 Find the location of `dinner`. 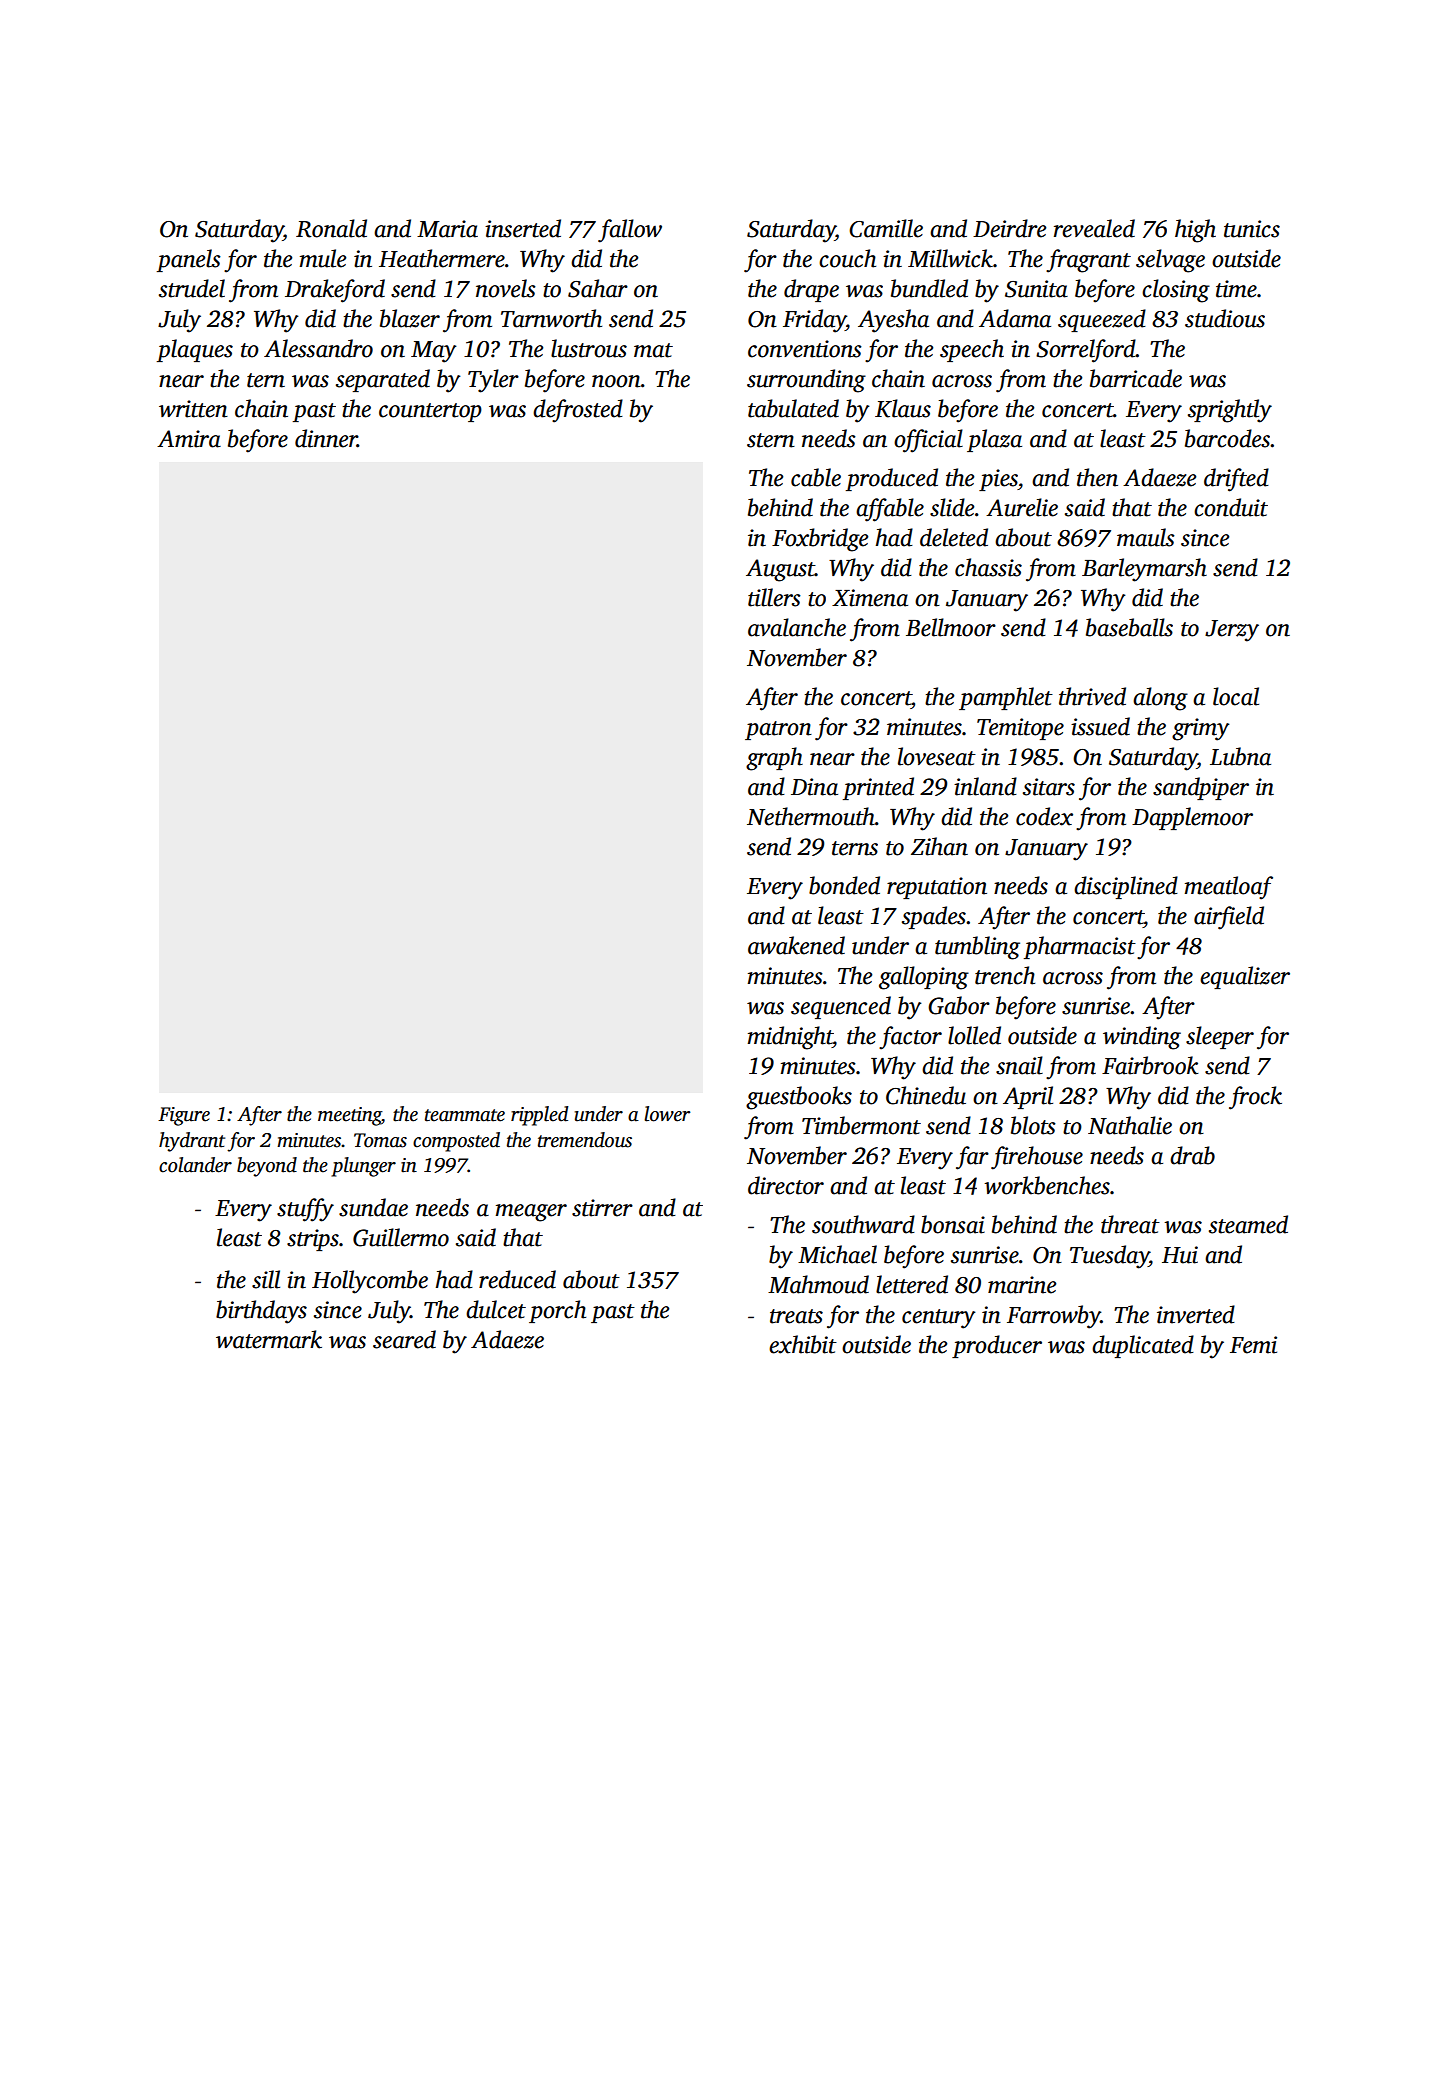

dinner is located at coordinates (326, 438).
